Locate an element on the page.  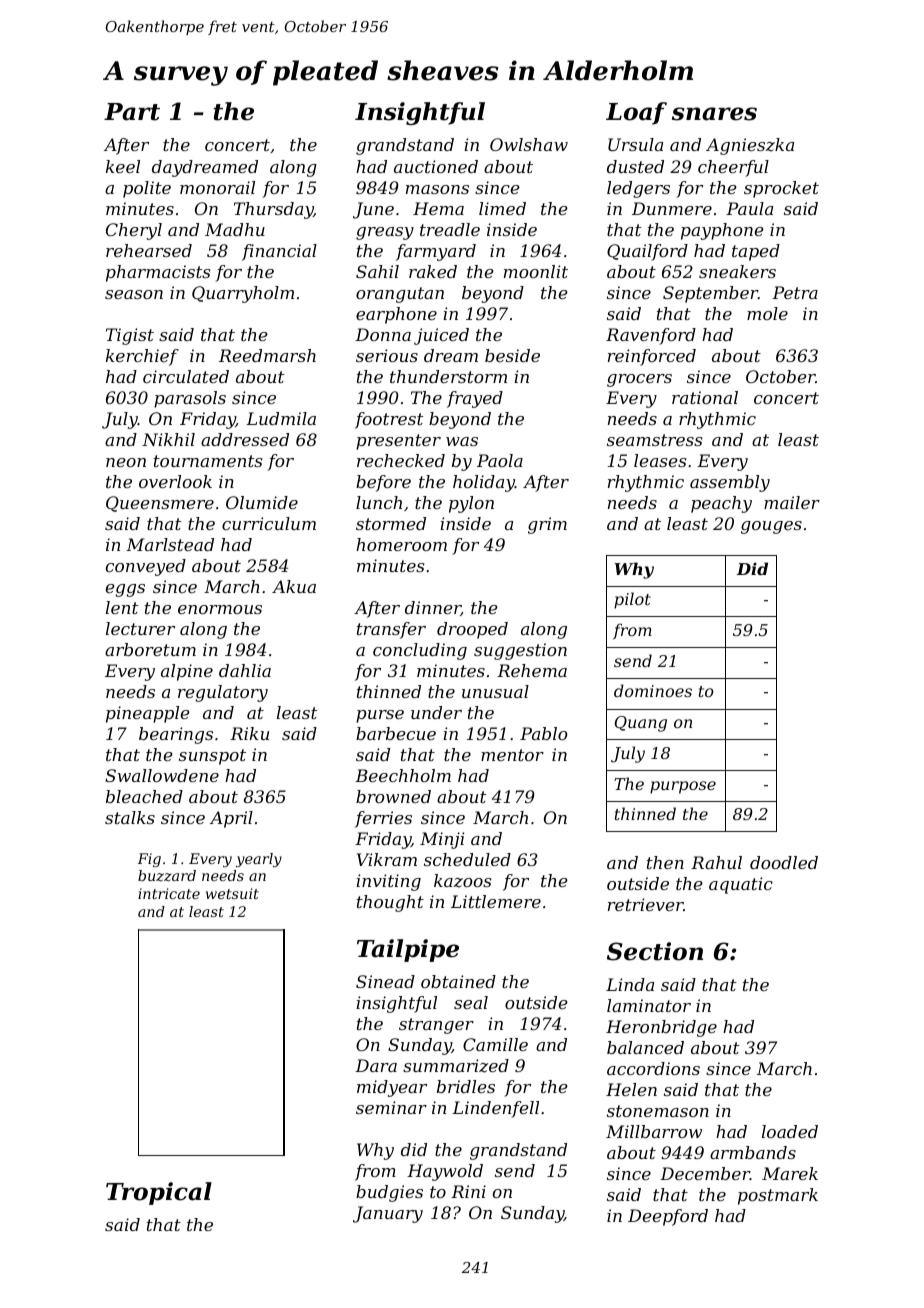
Pablo is located at coordinates (544, 733).
